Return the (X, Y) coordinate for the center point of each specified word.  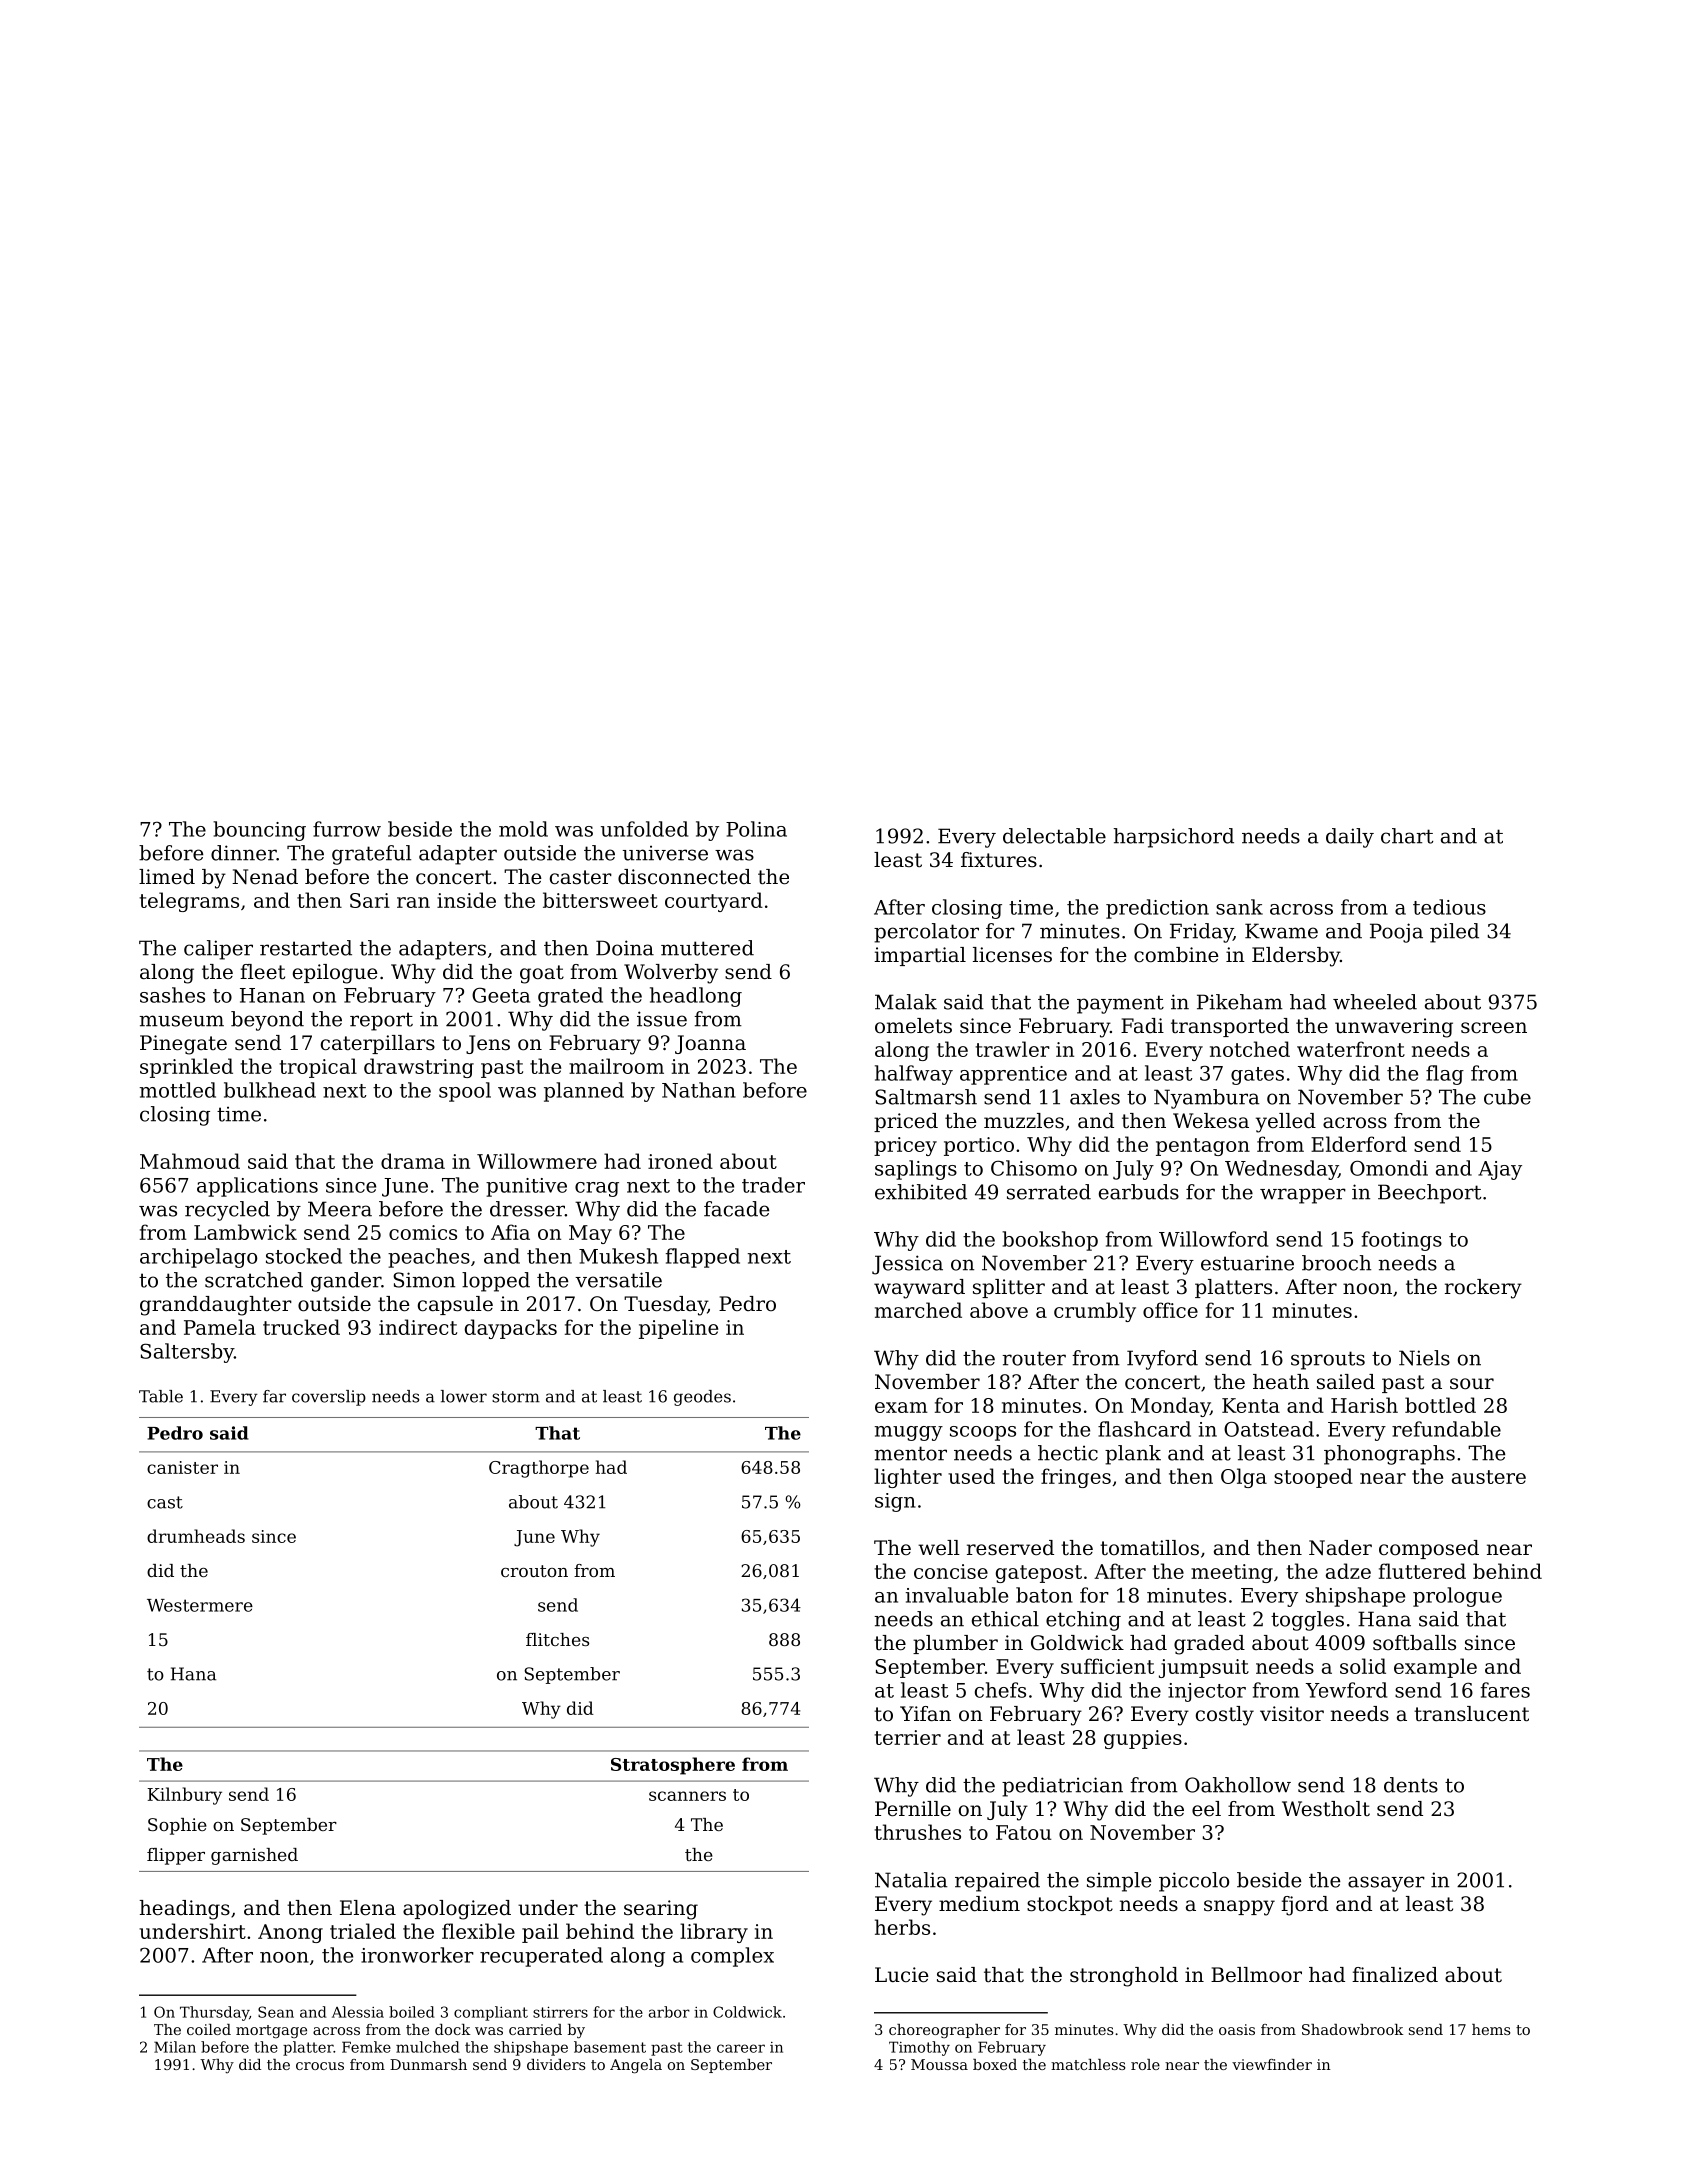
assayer (1386, 1884)
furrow (347, 829)
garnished (254, 1856)
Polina (756, 829)
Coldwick (747, 2012)
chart (1407, 836)
